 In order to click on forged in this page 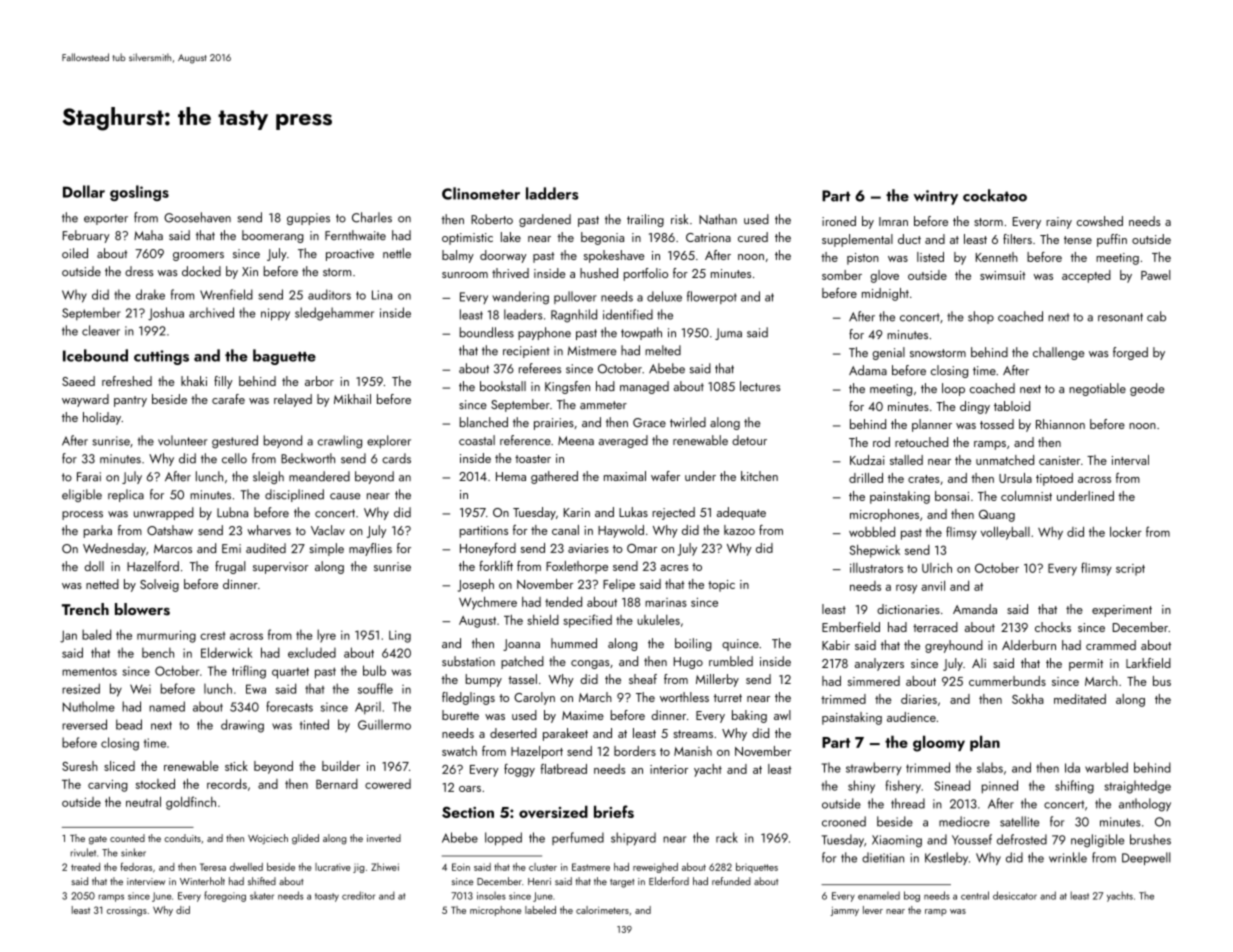, I will do `click(1130, 353)`.
